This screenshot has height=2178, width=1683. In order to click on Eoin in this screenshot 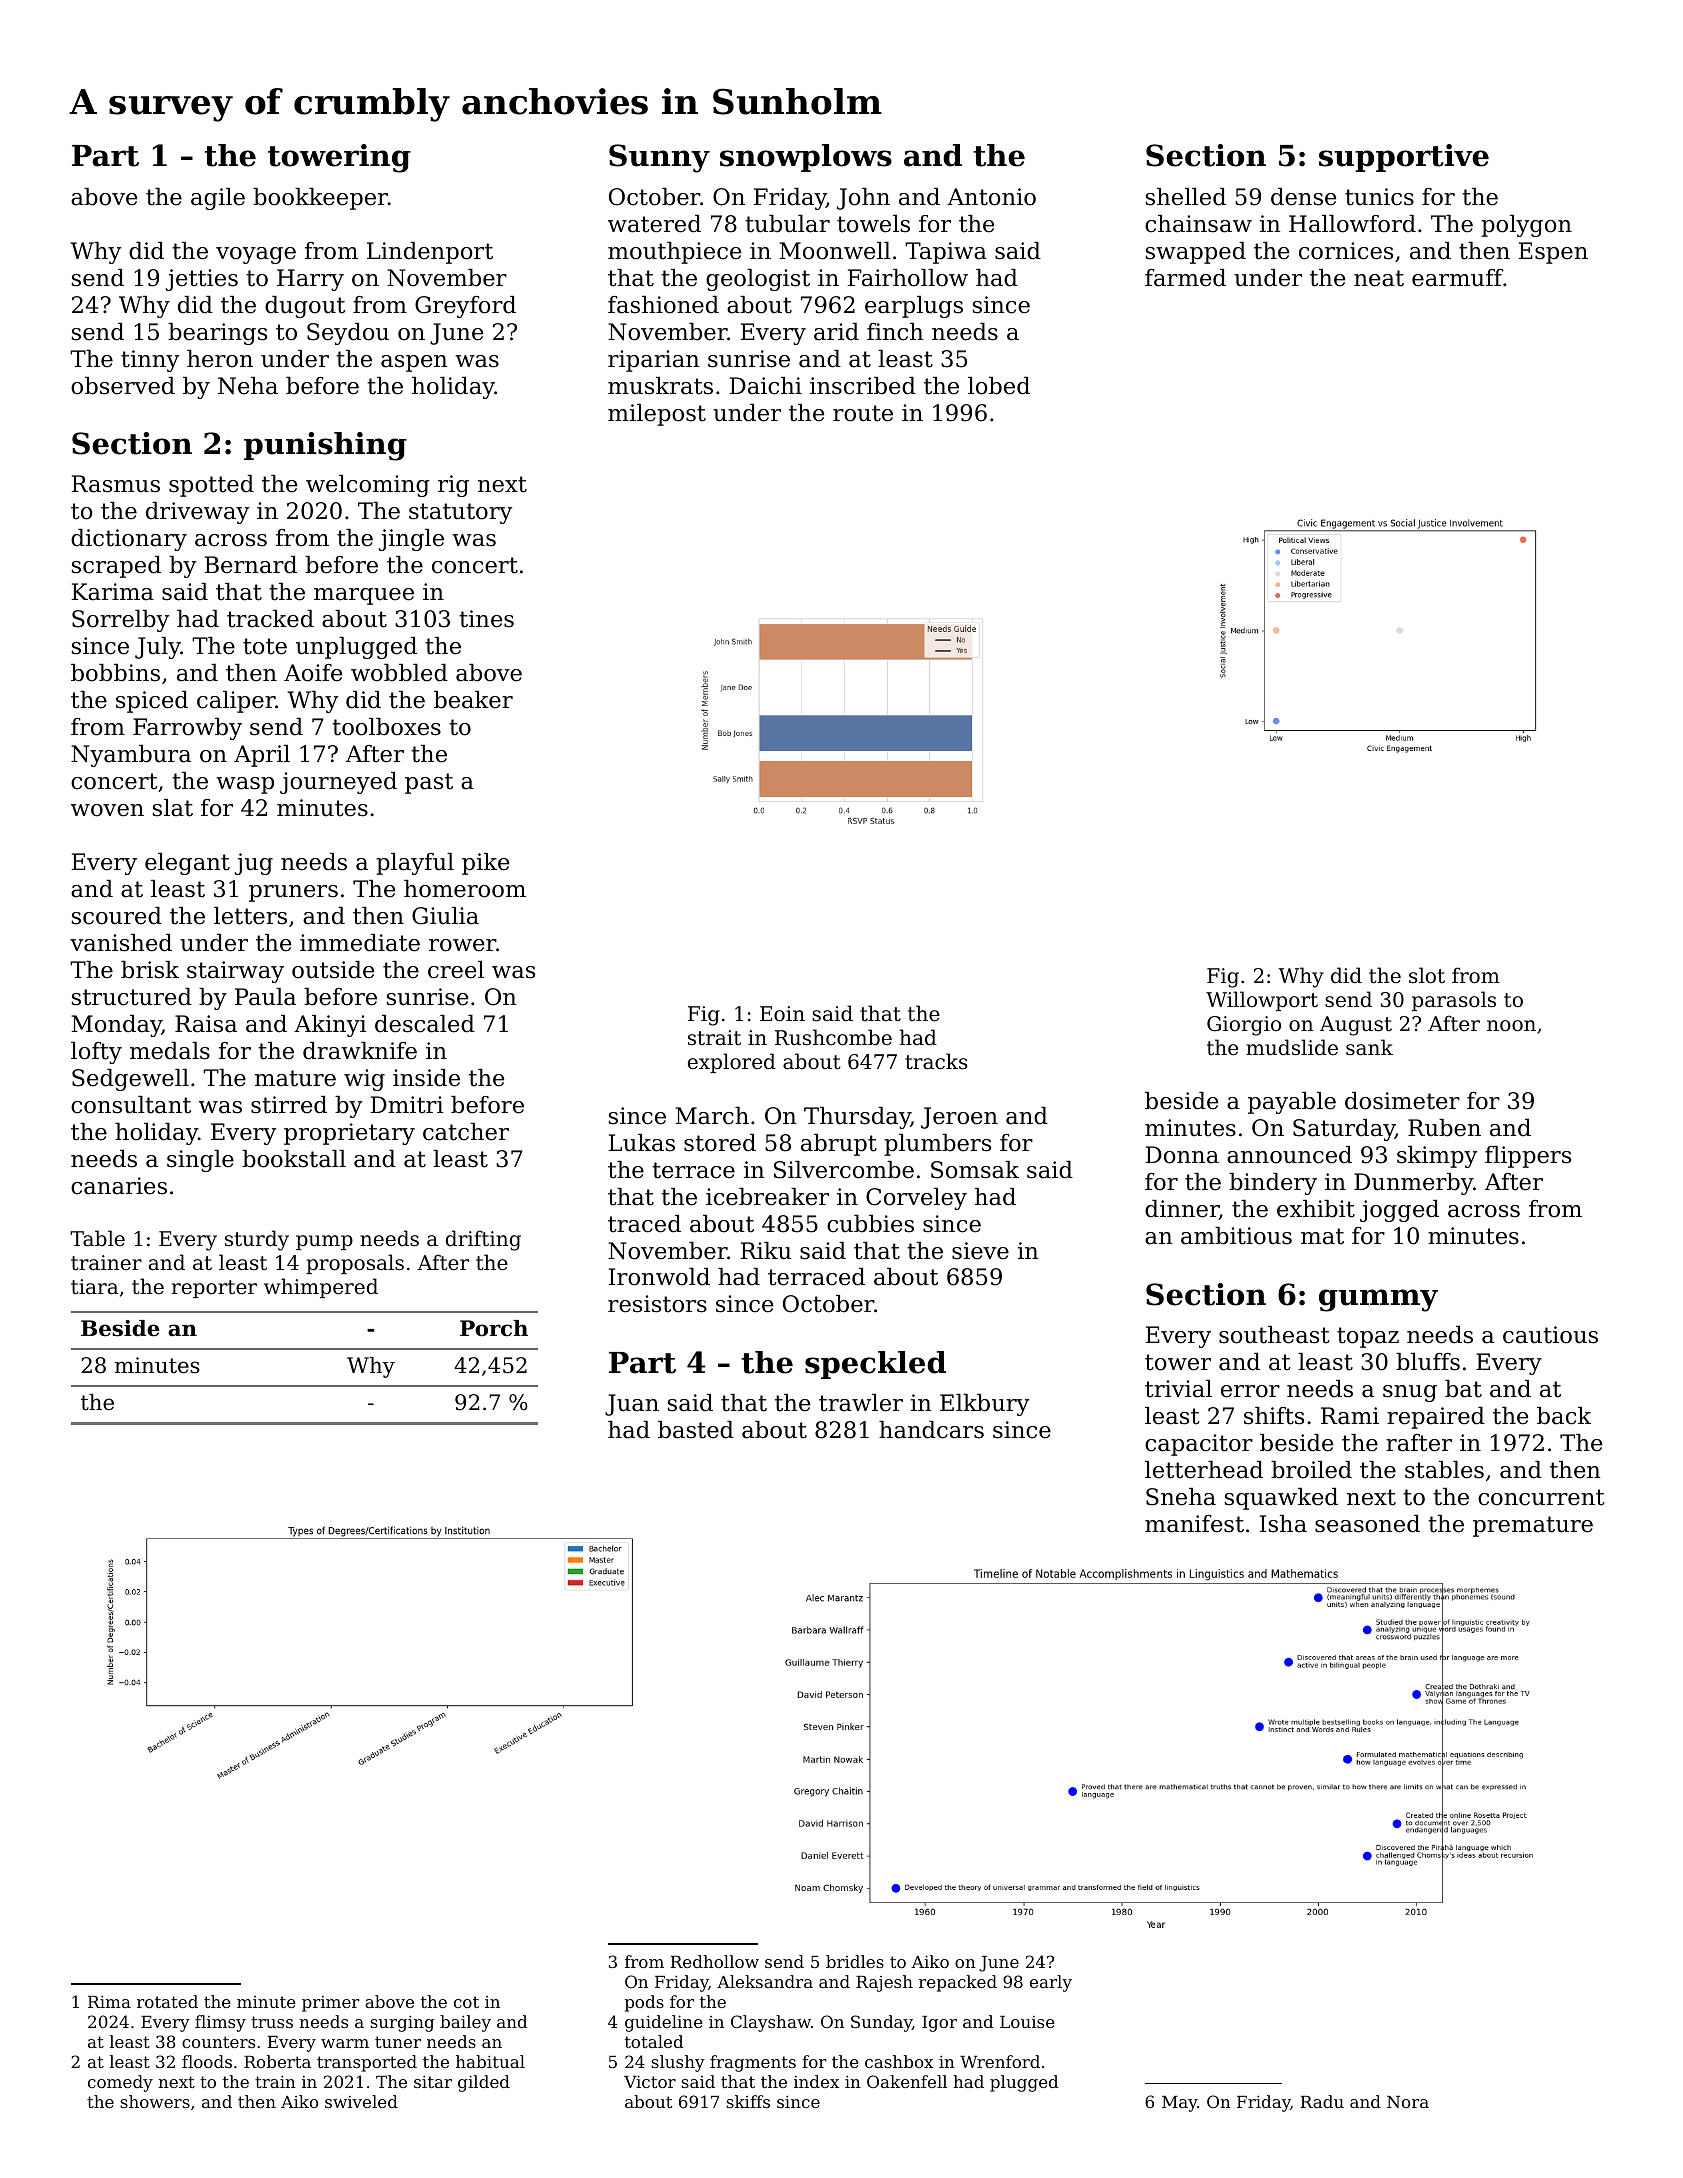, I will do `click(782, 1014)`.
